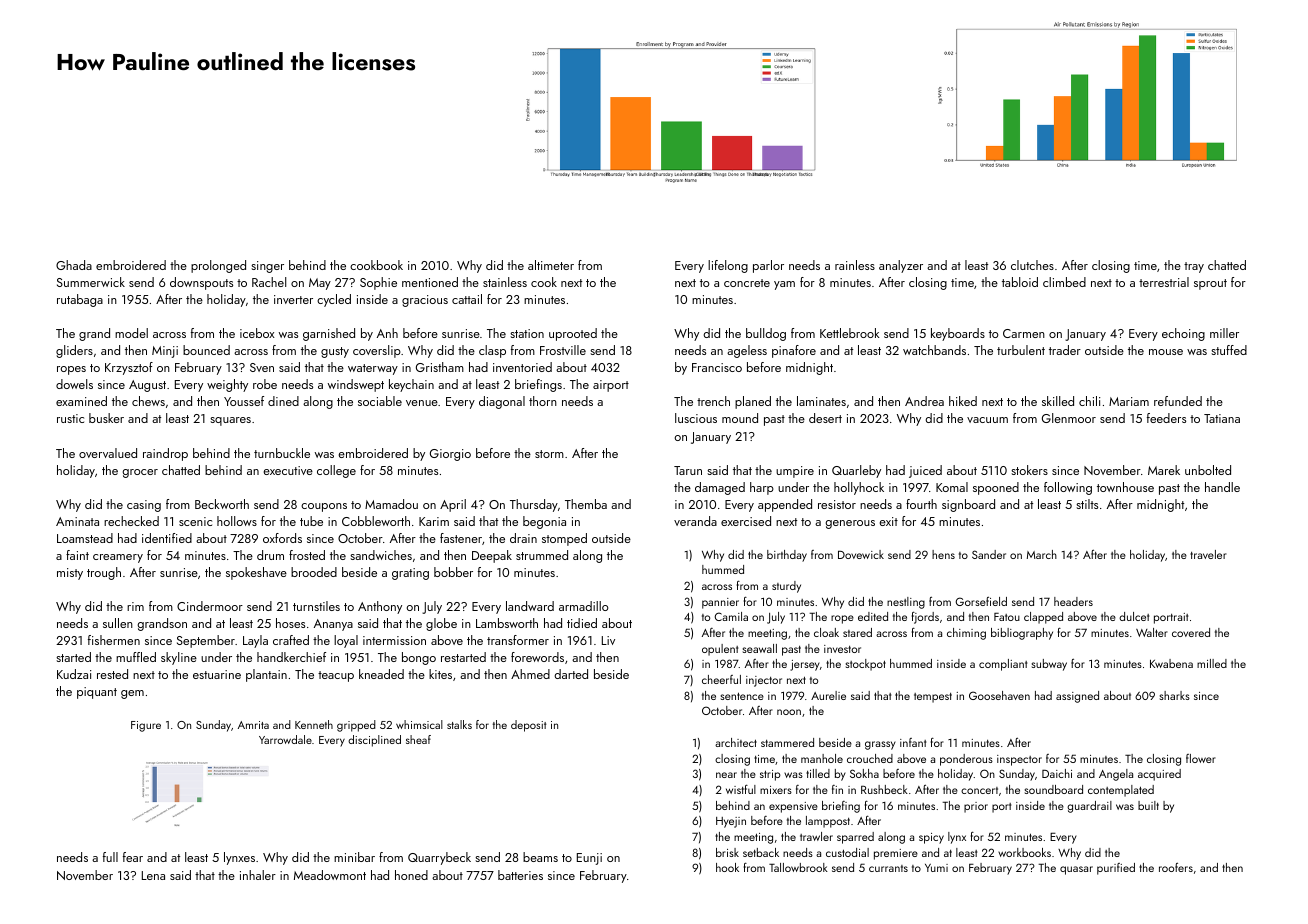 The width and height of the screenshot is (1308, 924). What do you see at coordinates (118, 623) in the screenshot?
I see `sullen` at bounding box center [118, 623].
